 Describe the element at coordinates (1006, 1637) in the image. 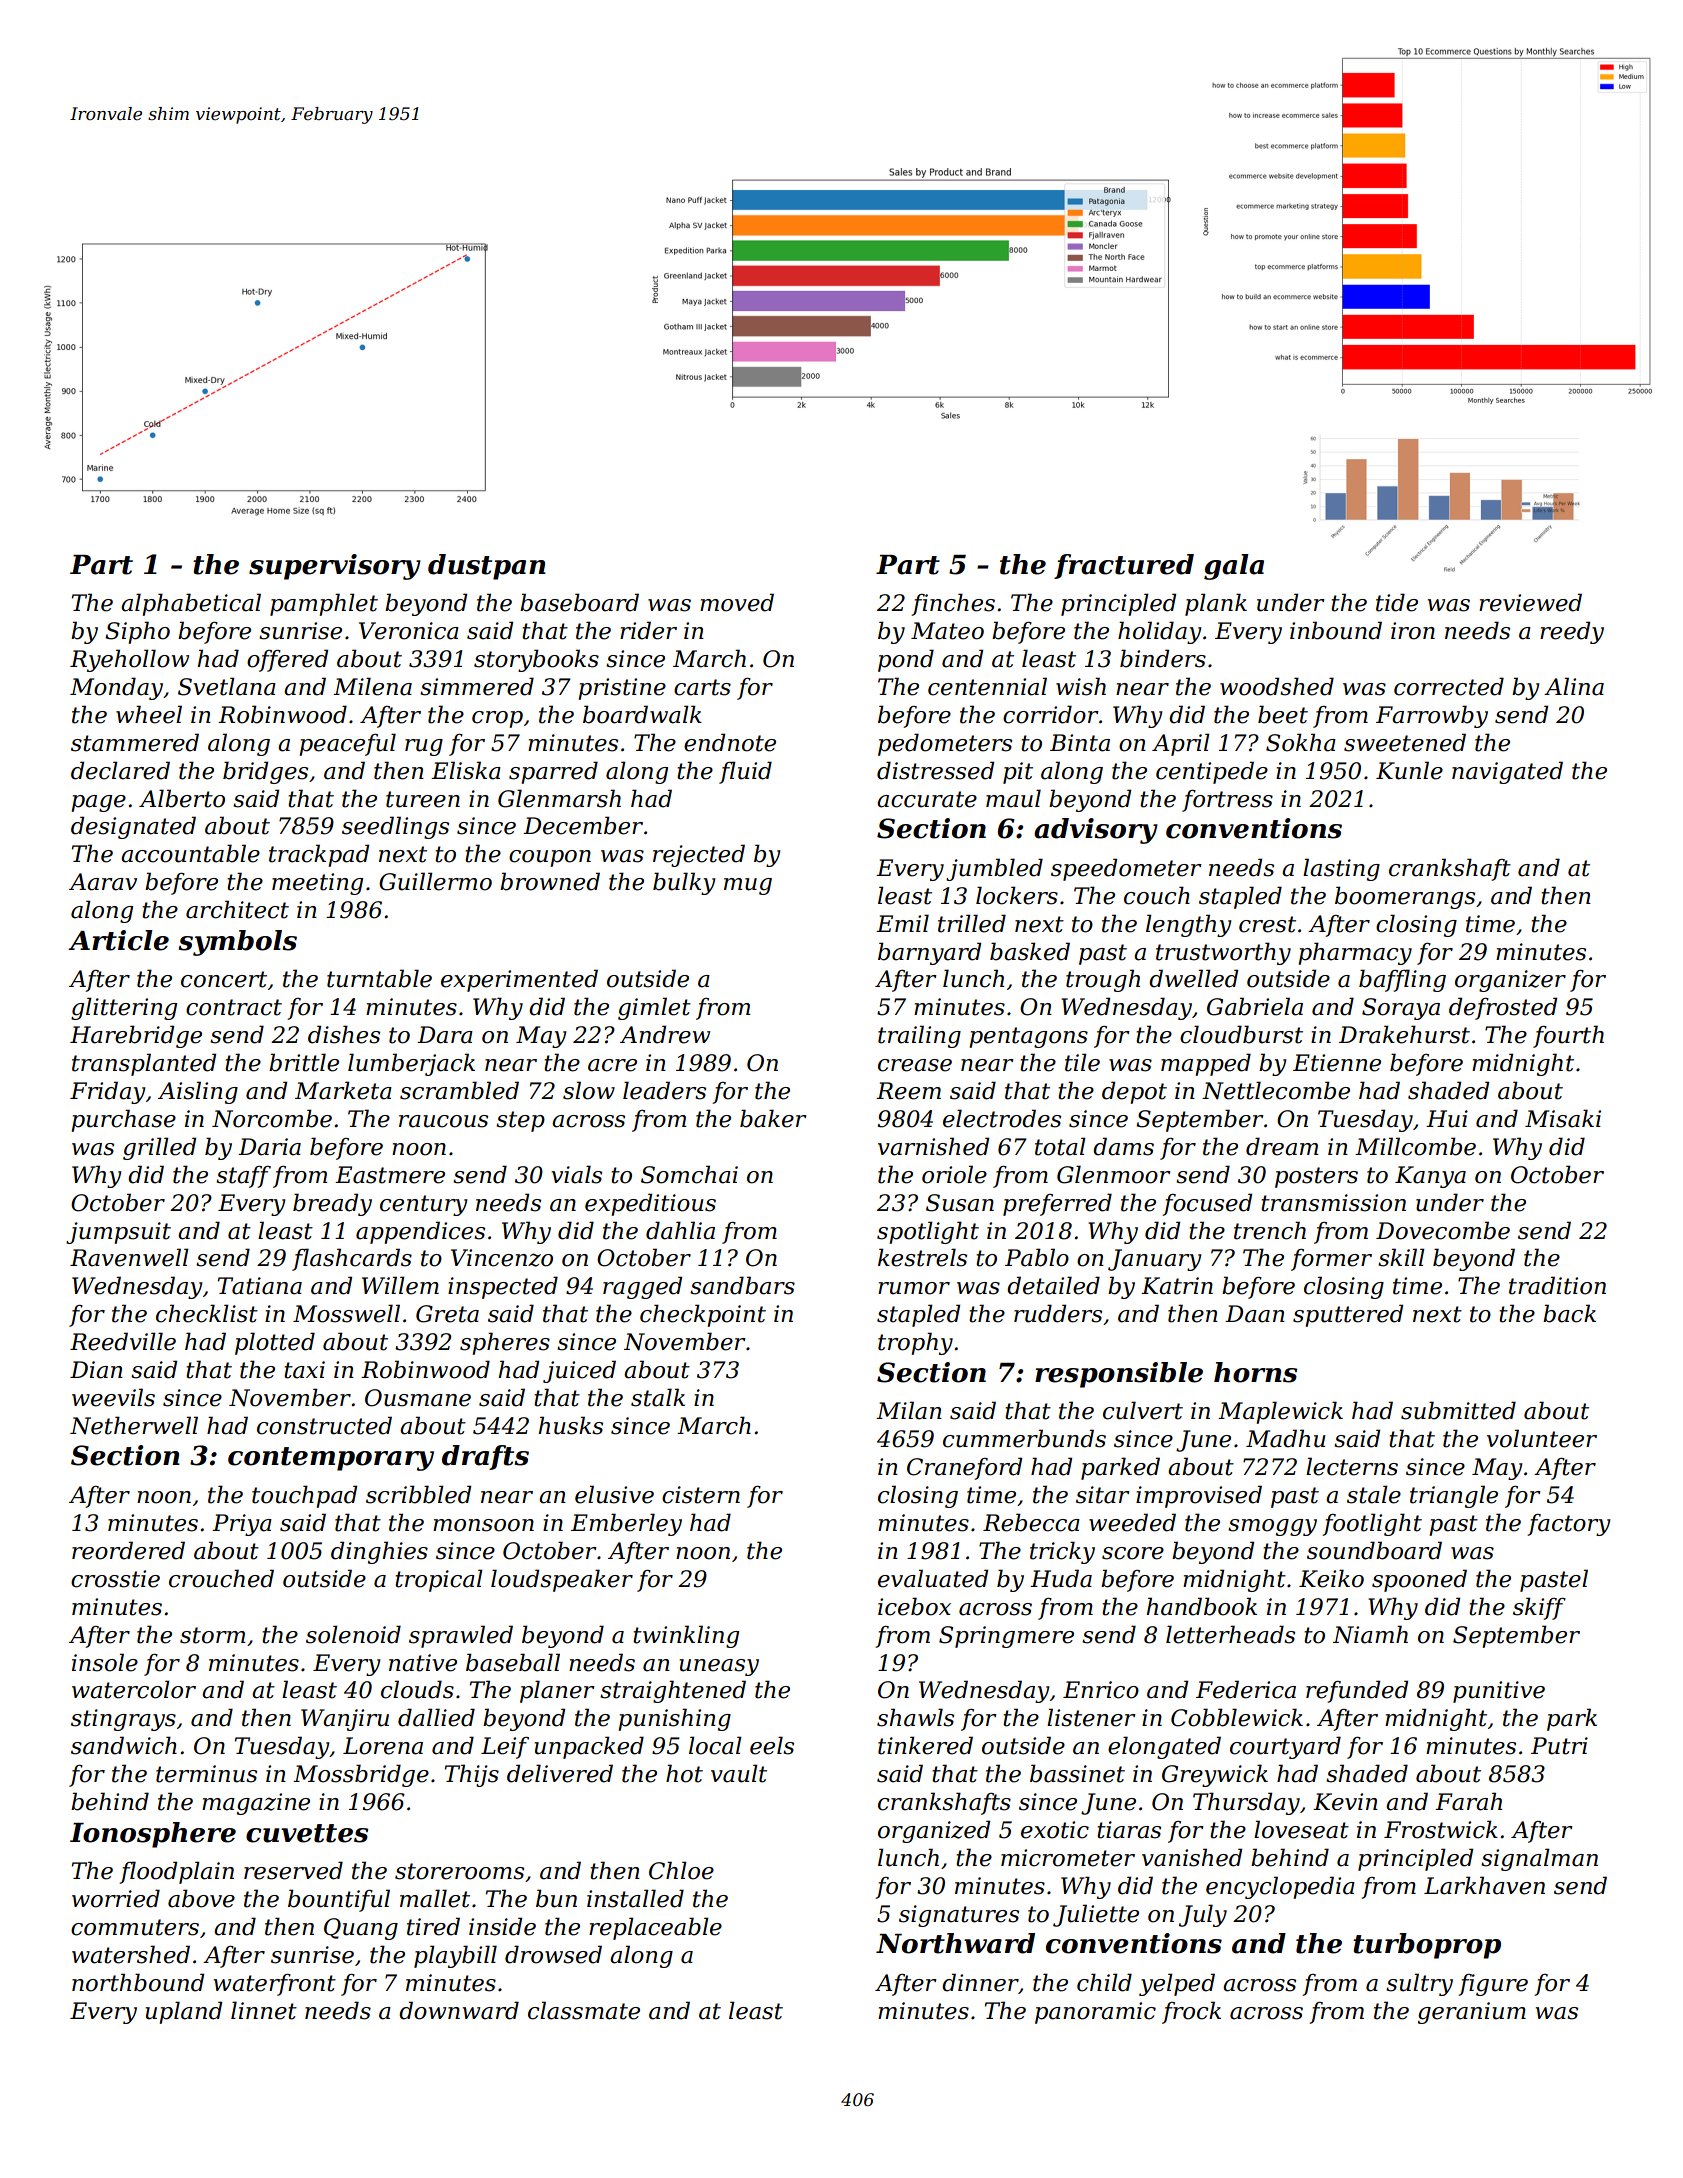

I see `Springmere` at that location.
